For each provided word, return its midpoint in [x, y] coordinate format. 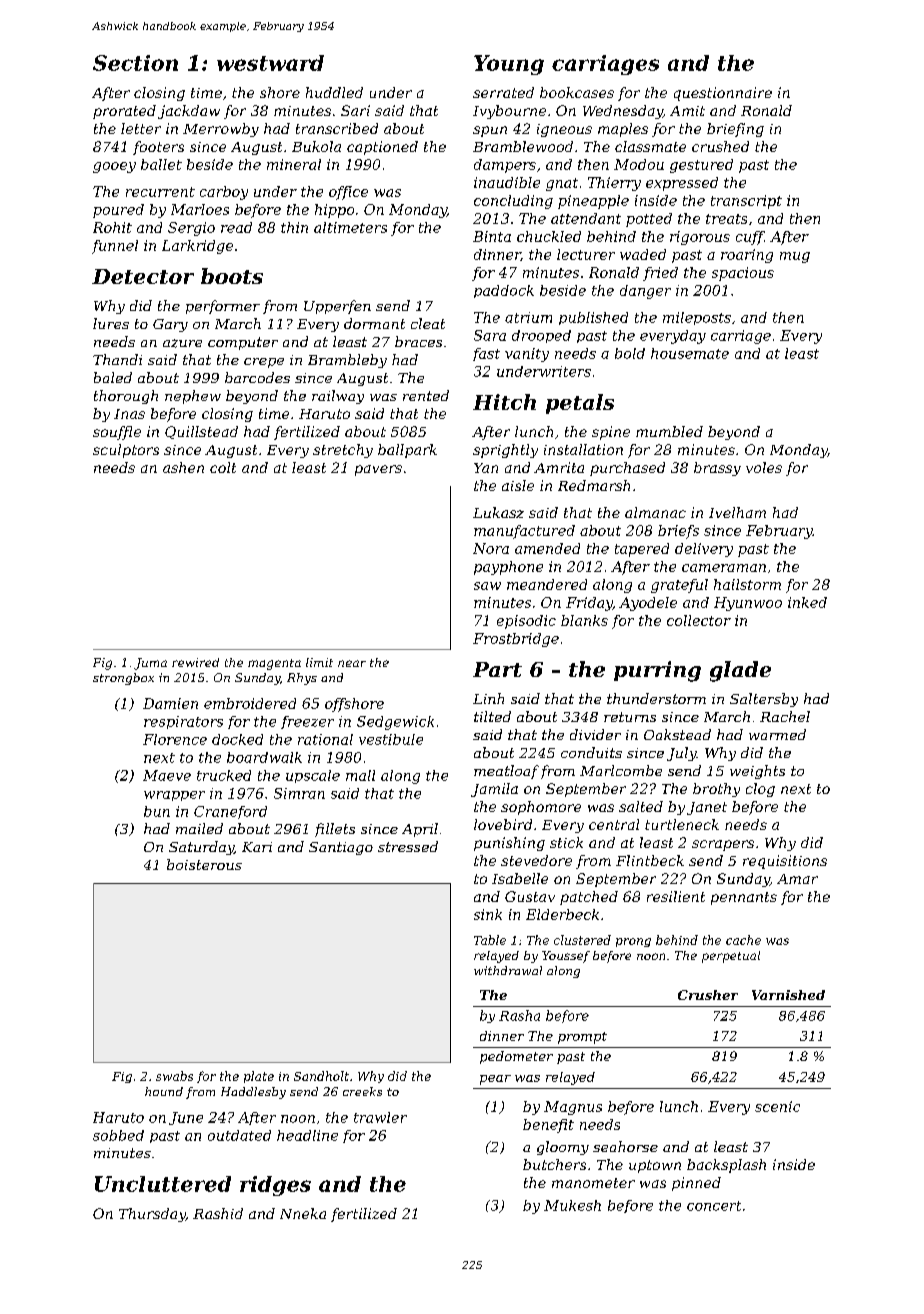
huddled [334, 92]
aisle [518, 485]
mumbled [669, 431]
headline [307, 1135]
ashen [183, 467]
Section [135, 63]
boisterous [204, 864]
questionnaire [723, 94]
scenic [777, 1106]
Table [490, 940]
